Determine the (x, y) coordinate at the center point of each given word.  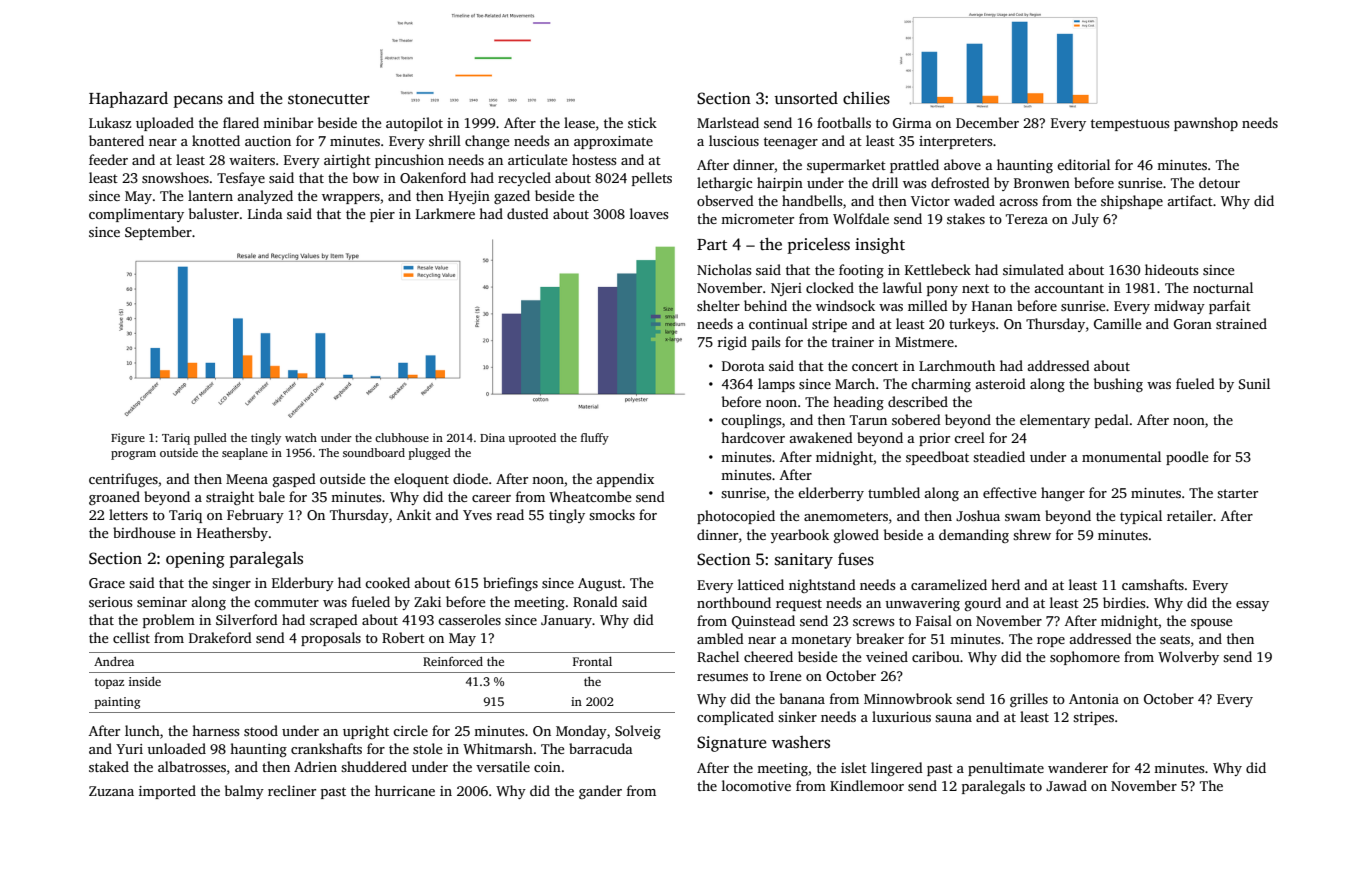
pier (382, 215)
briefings (510, 584)
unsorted (806, 98)
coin (547, 767)
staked (109, 766)
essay (1252, 606)
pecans (198, 101)
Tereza (1027, 219)
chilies (866, 98)
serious (110, 602)
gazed (512, 197)
